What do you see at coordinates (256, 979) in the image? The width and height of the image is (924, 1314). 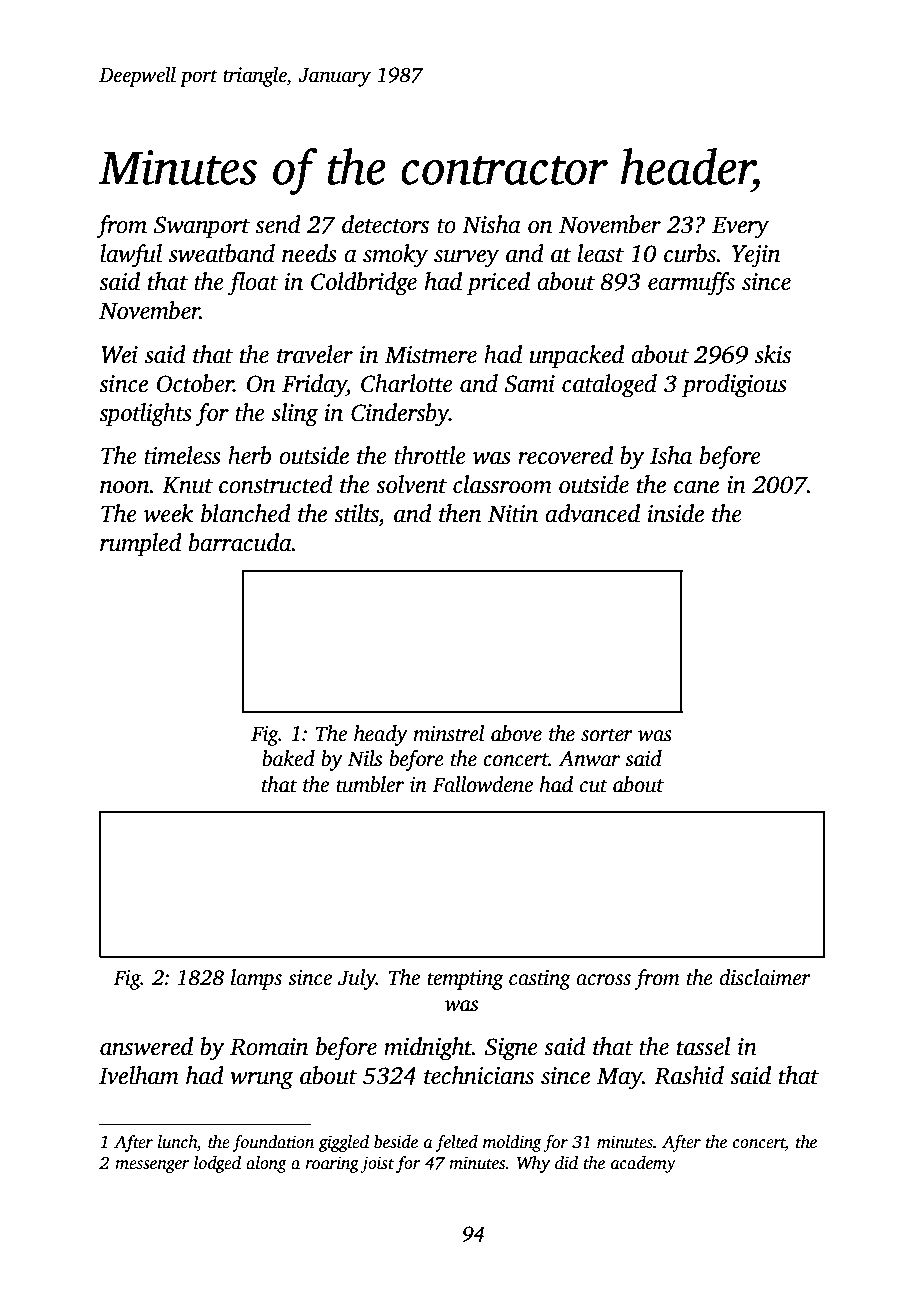 I see `lamps` at bounding box center [256, 979].
